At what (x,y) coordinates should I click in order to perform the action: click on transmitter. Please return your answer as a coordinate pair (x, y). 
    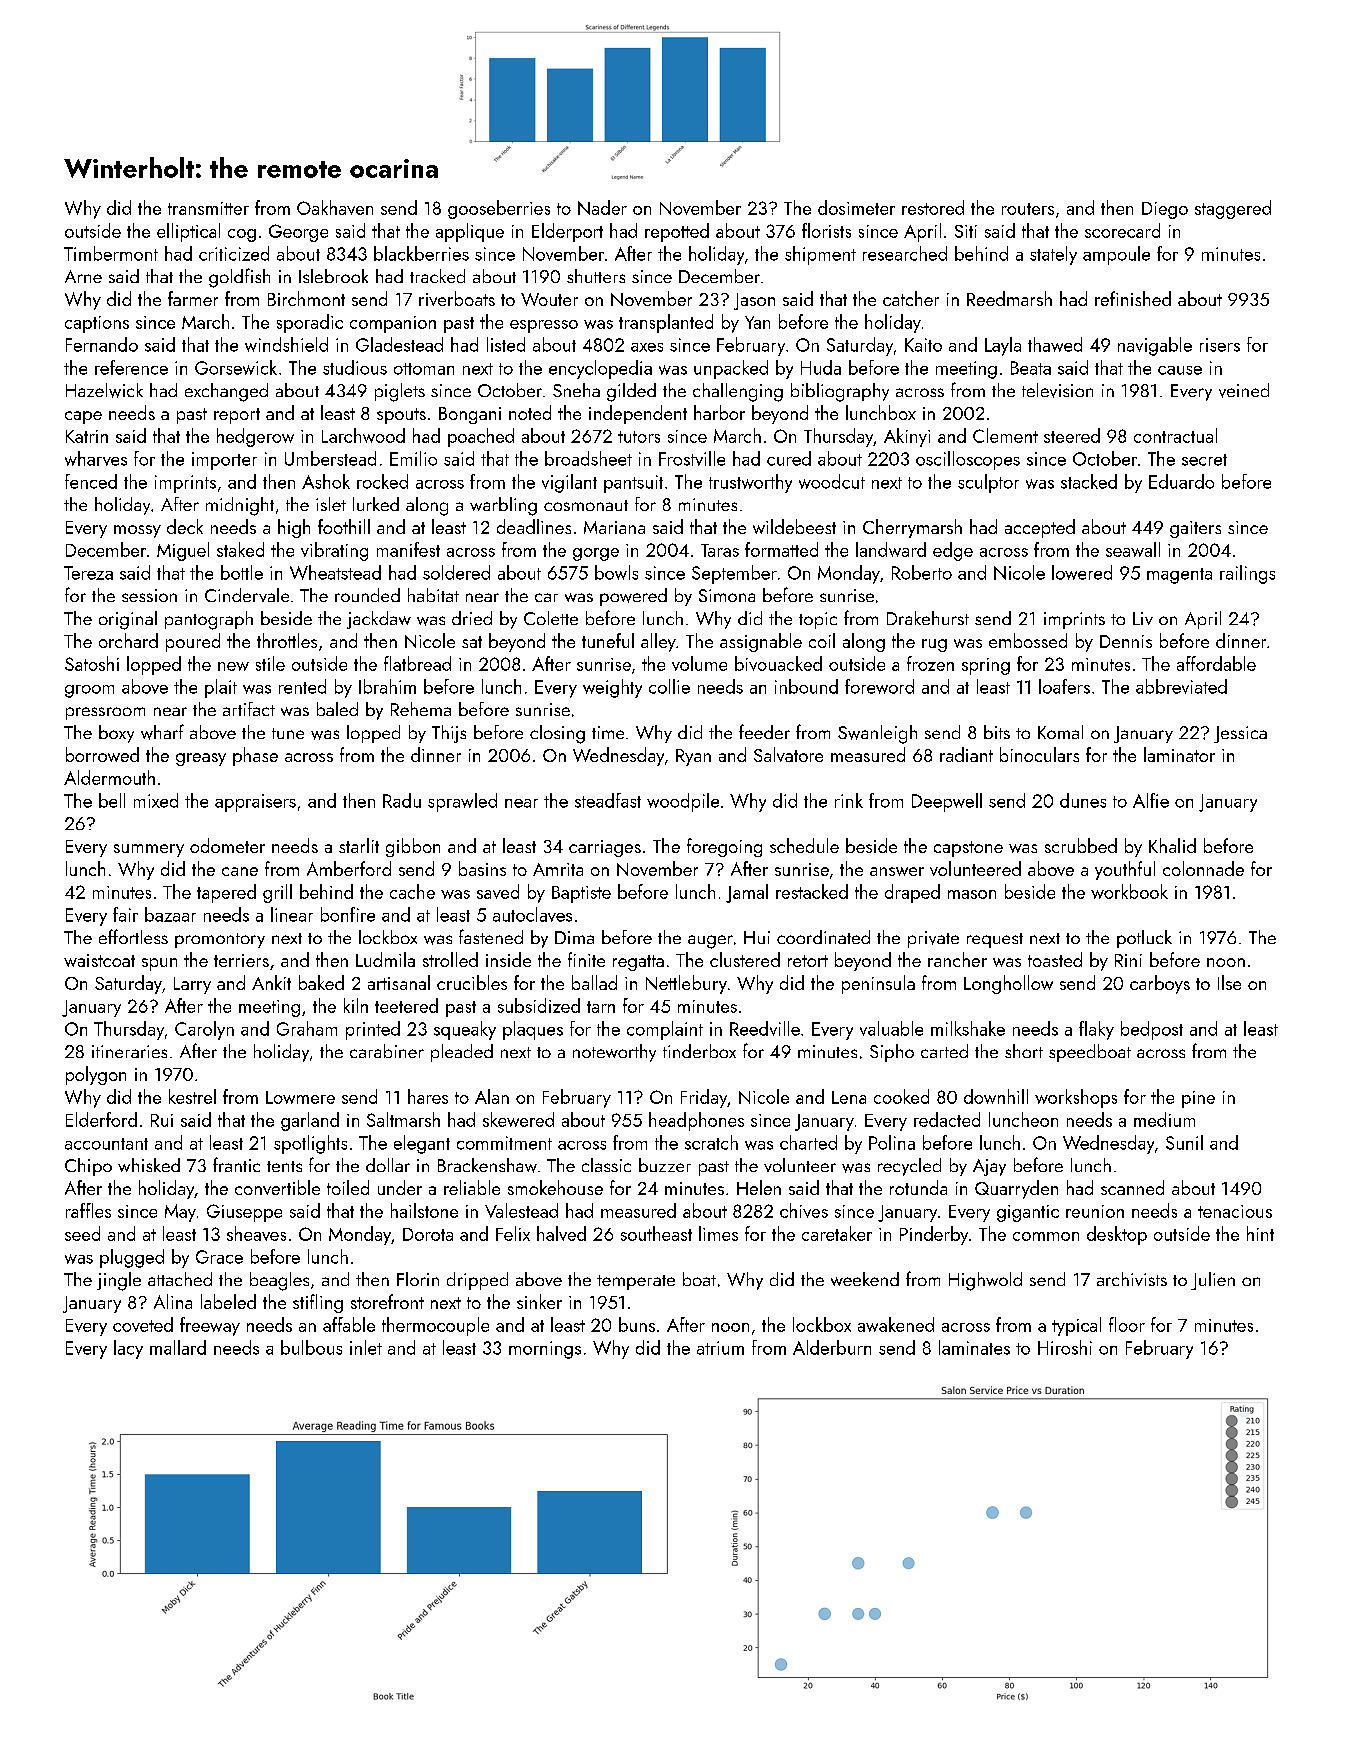
    Looking at the image, I should click on (208, 208).
